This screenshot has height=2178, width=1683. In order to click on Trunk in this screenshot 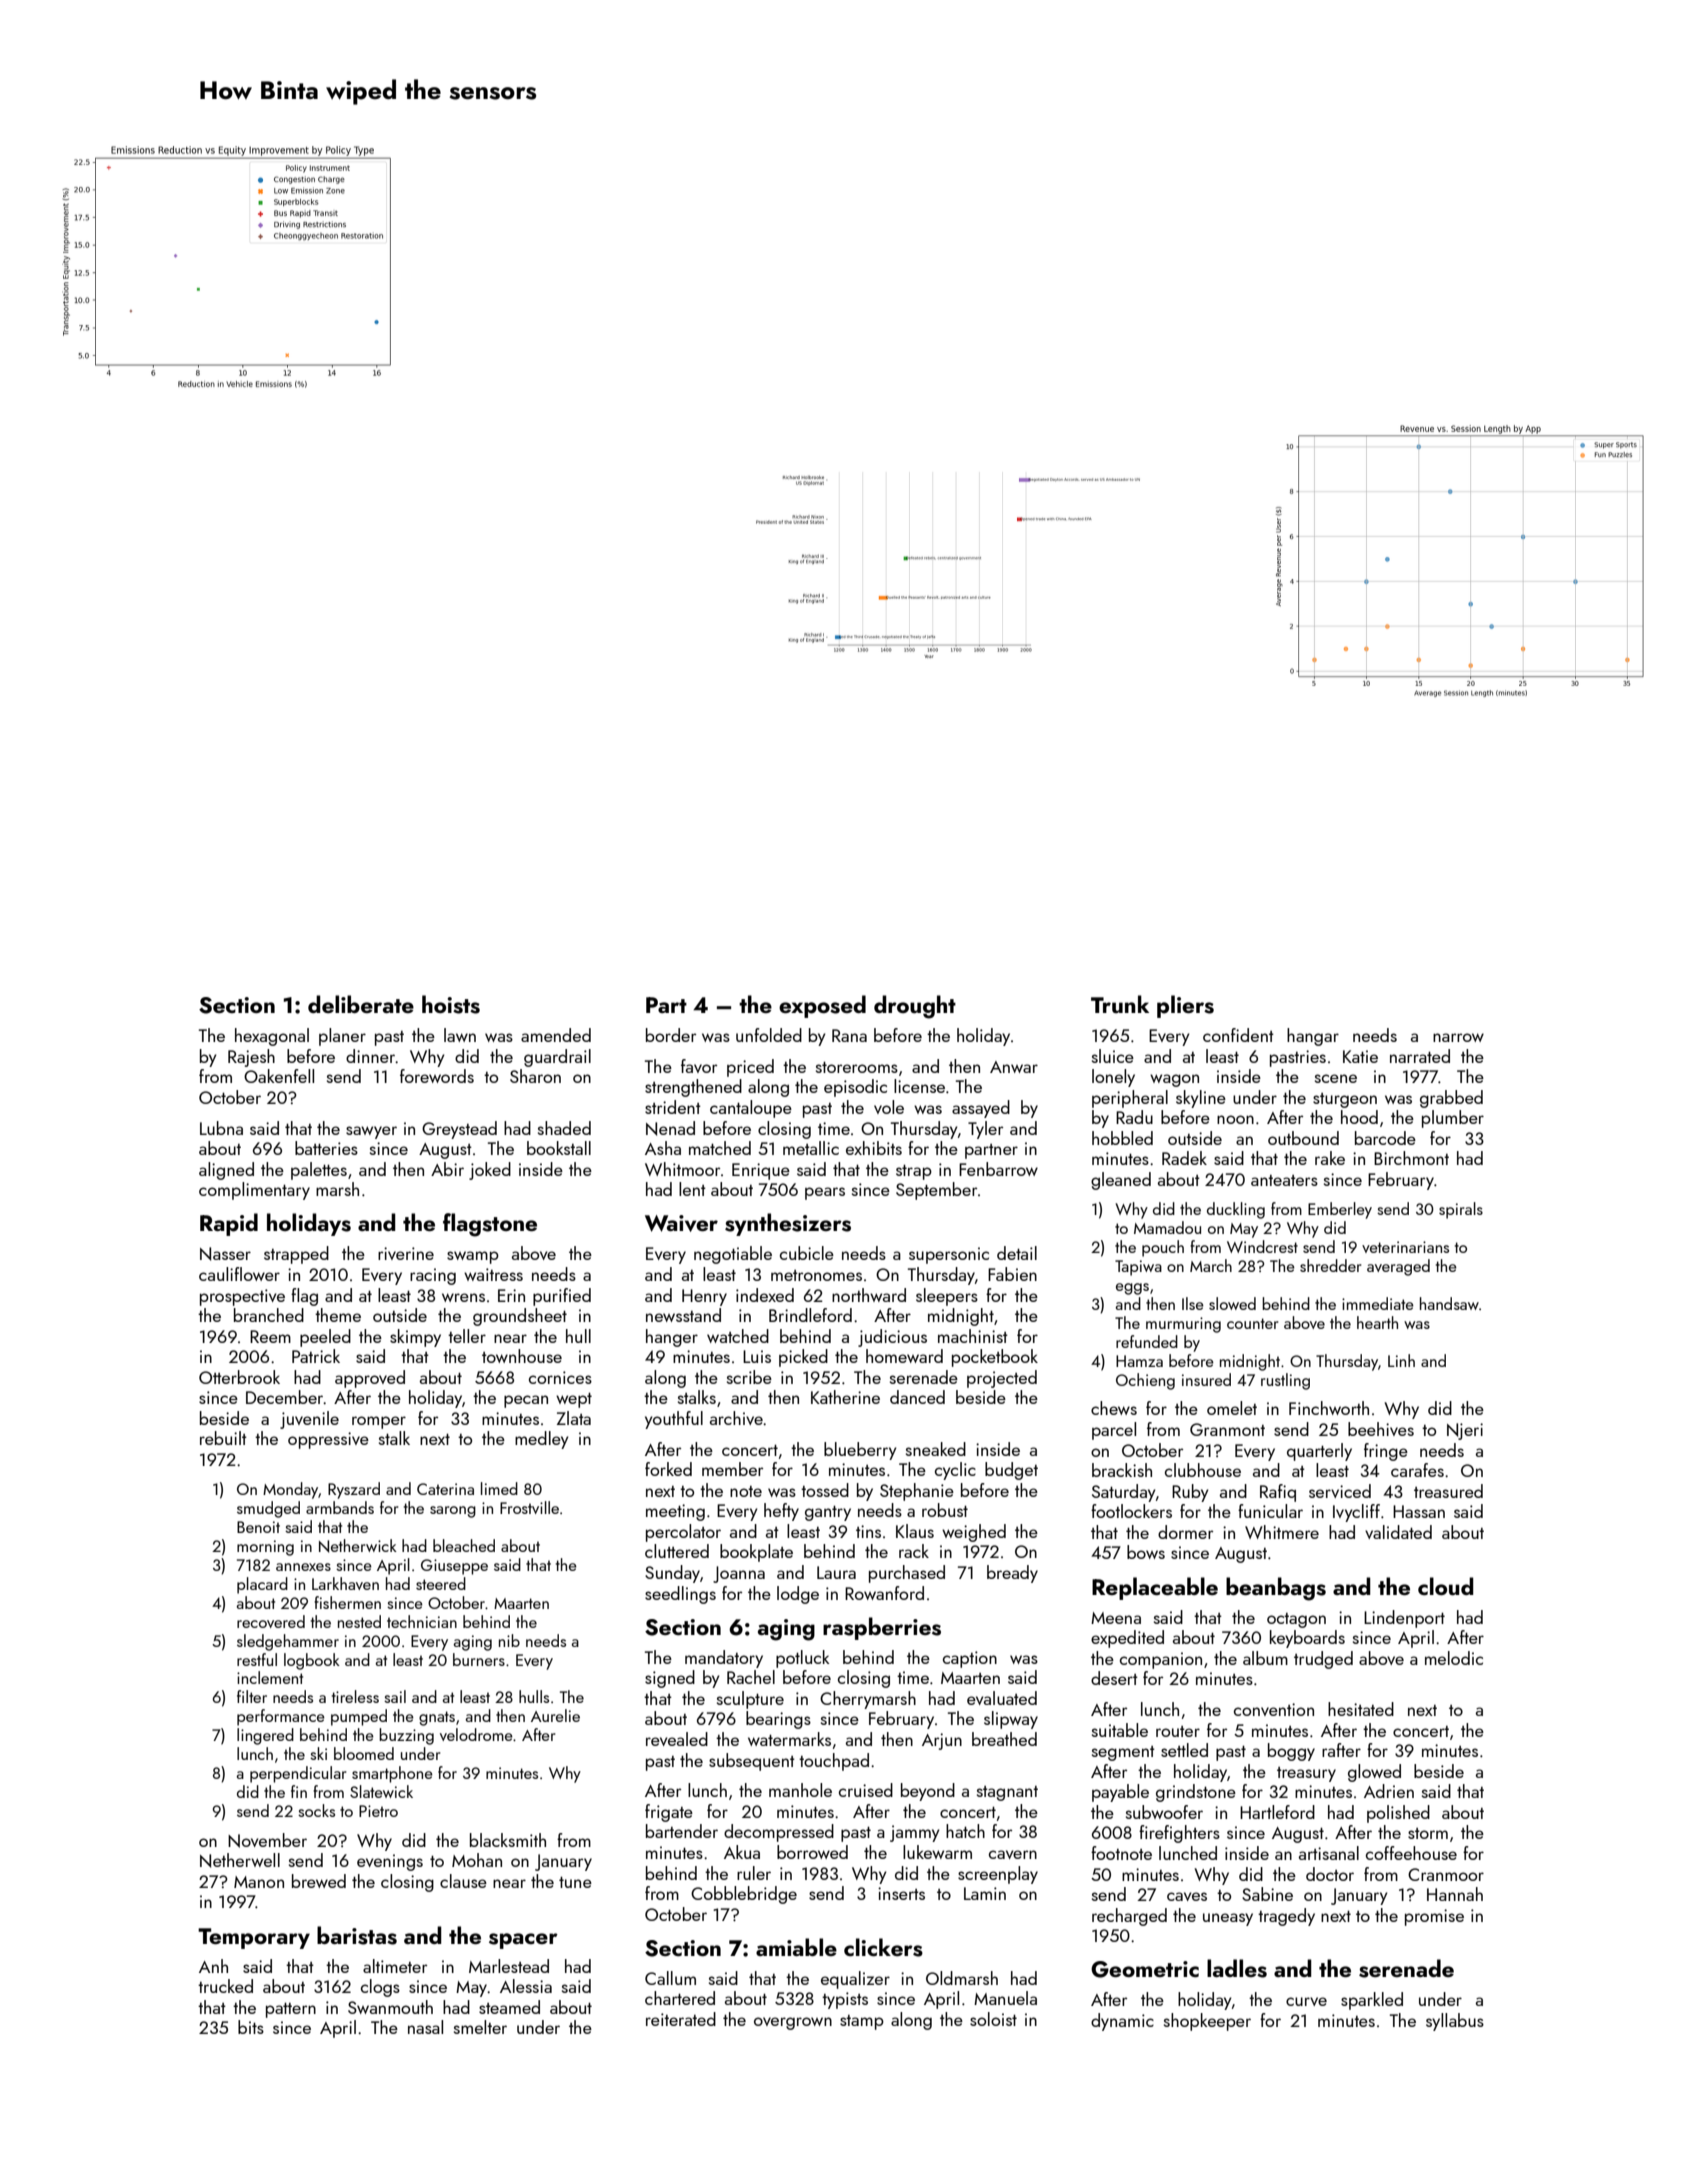, I will do `click(1120, 1004)`.
